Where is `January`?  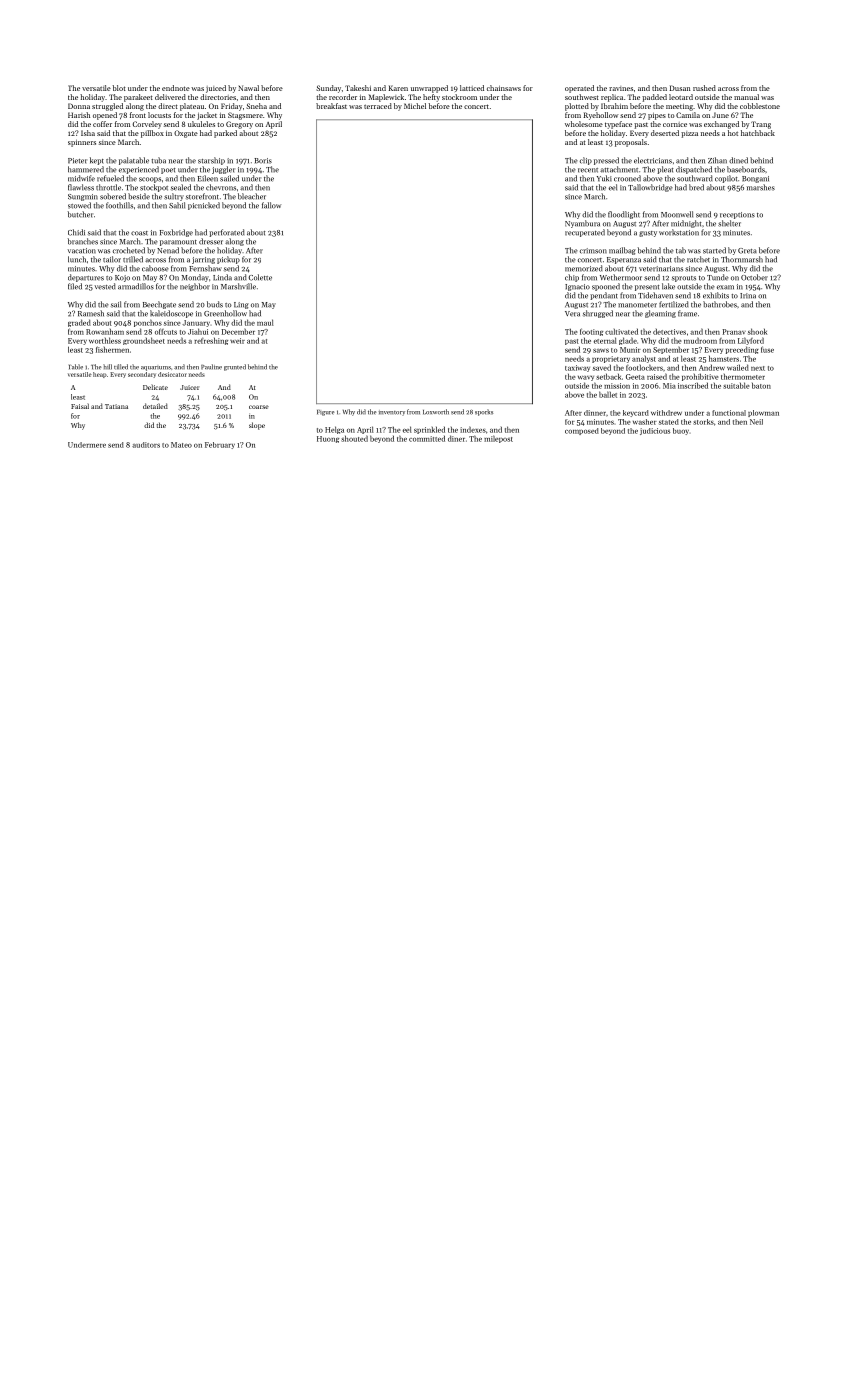
January is located at coordinates (196, 323).
